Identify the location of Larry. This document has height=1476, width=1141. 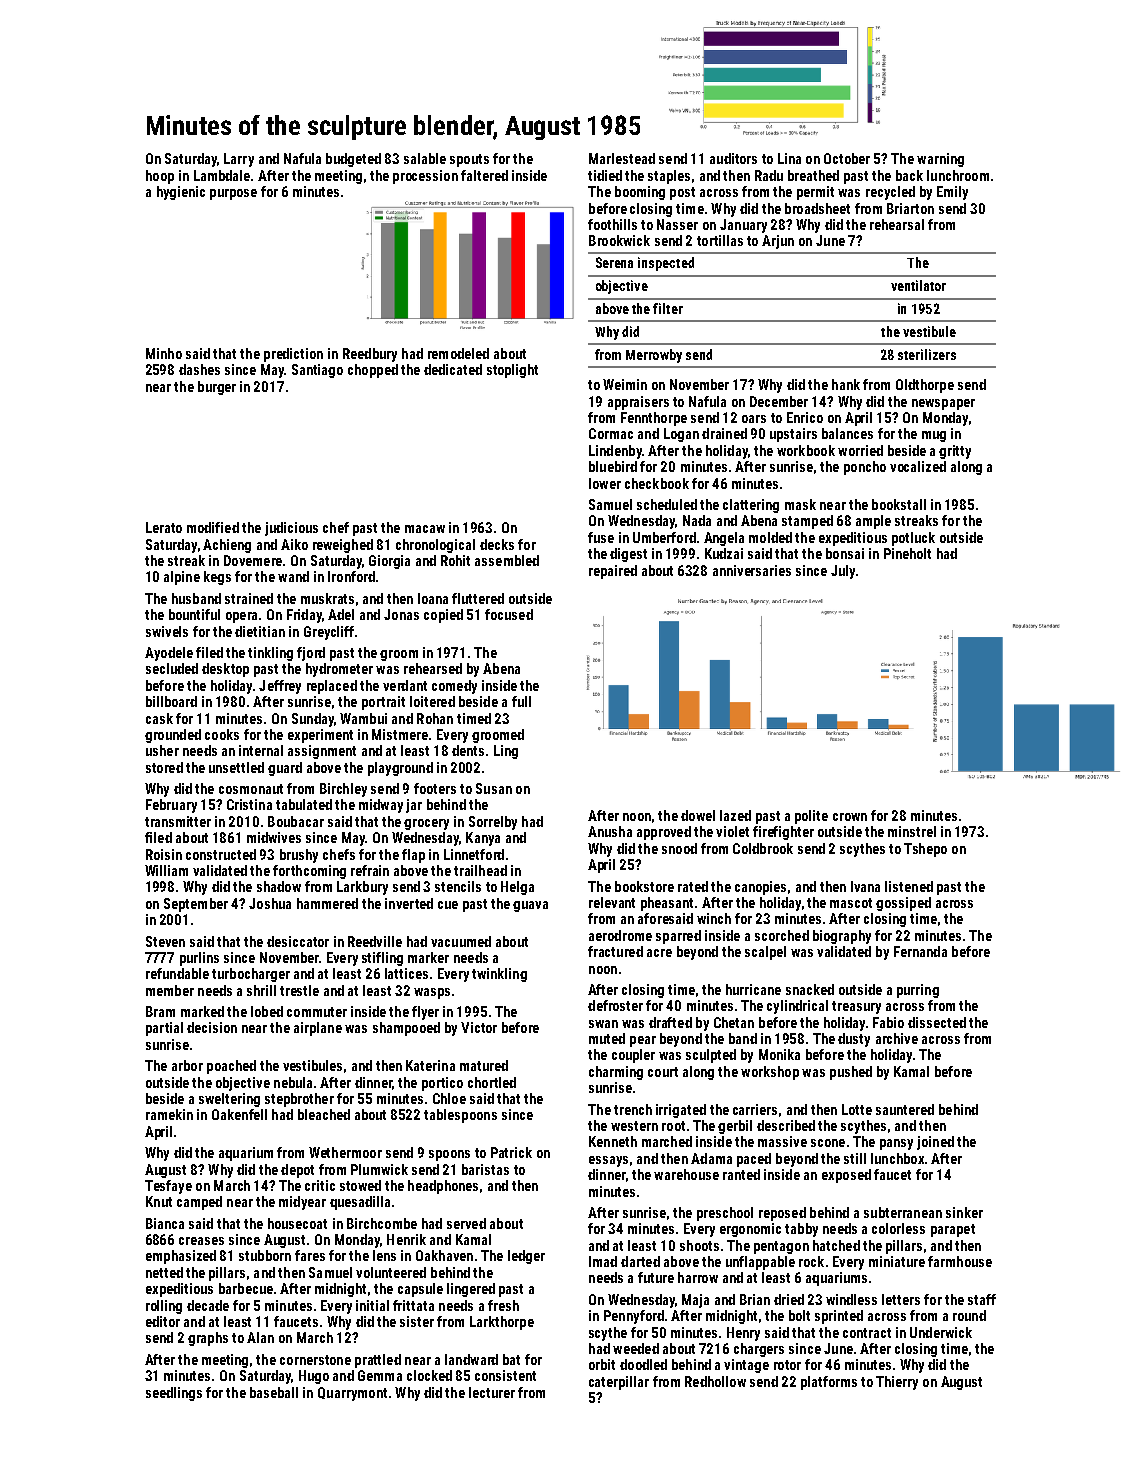
(239, 160).
